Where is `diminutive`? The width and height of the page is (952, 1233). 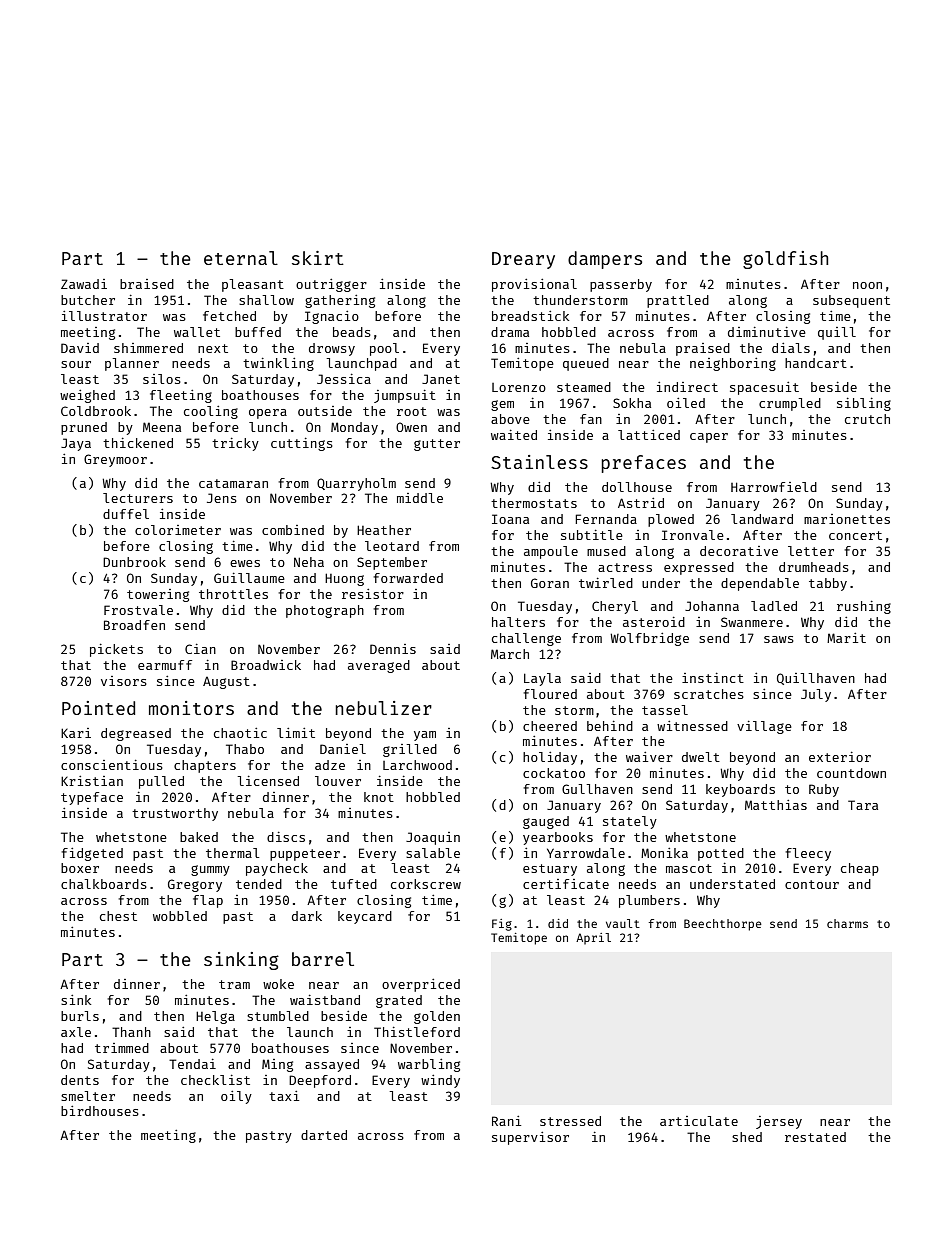 diminutive is located at coordinates (767, 331).
